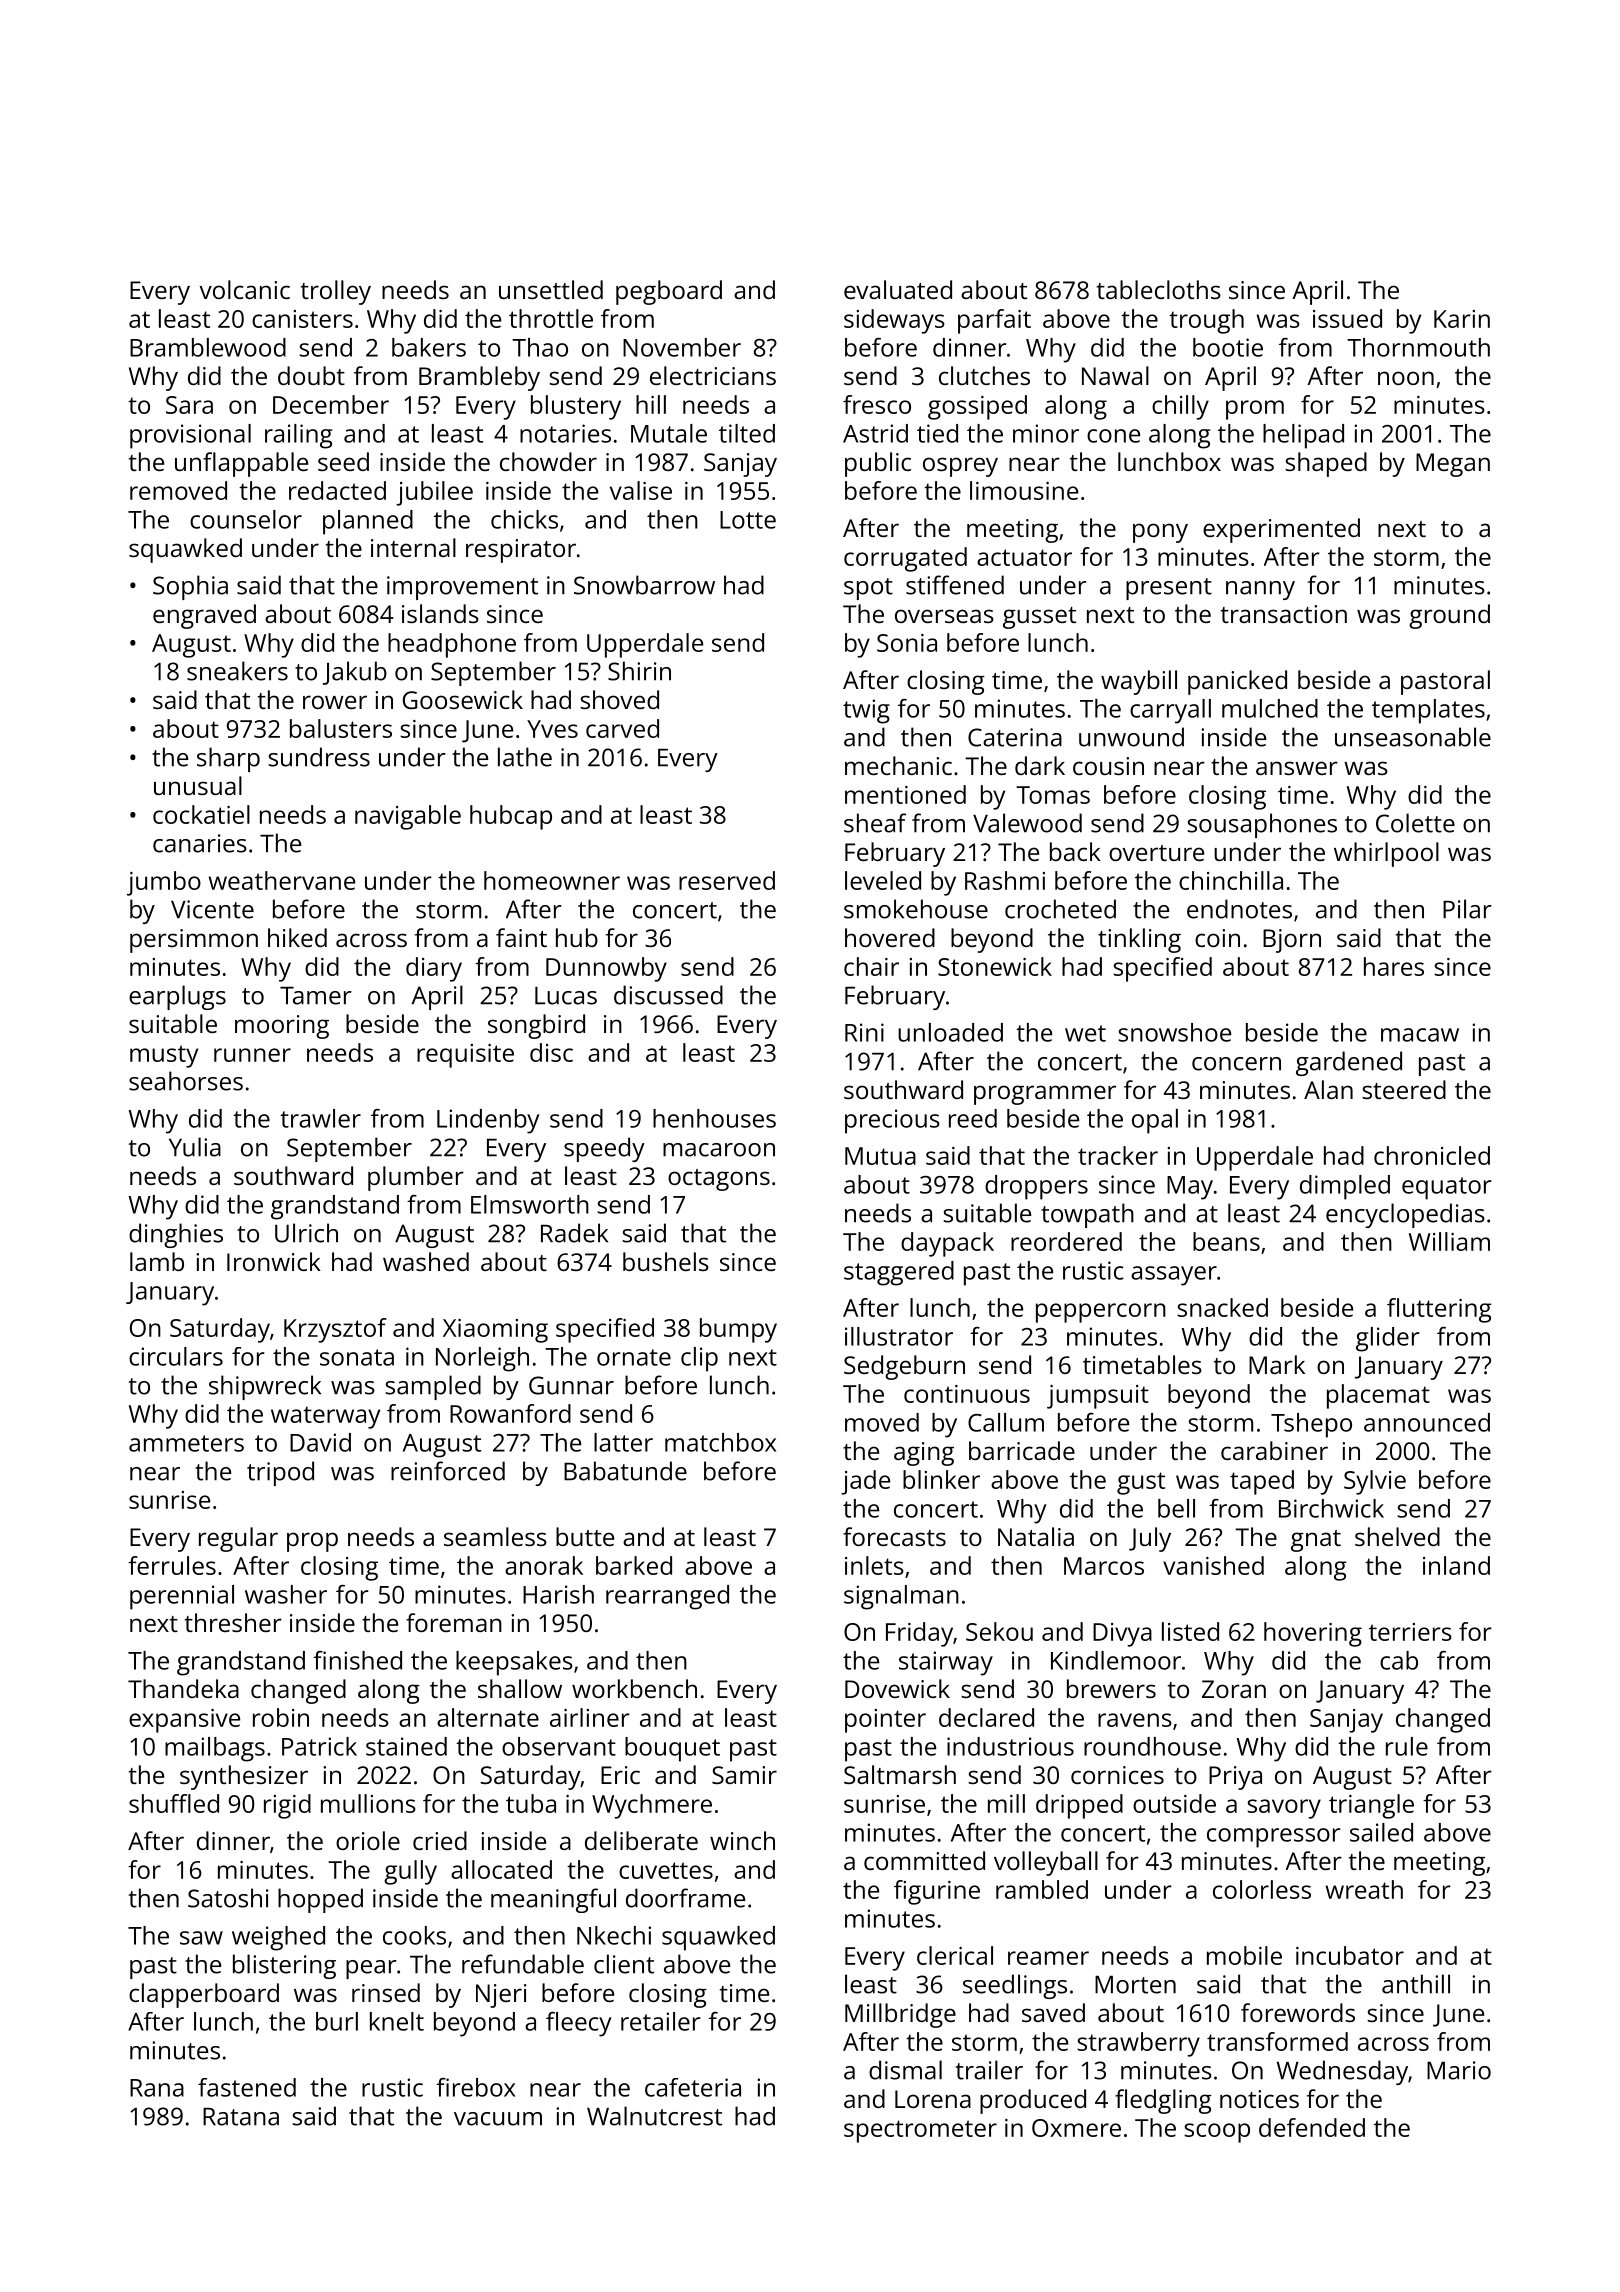 This screenshot has width=1620, height=2292. I want to click on pony, so click(1160, 533).
